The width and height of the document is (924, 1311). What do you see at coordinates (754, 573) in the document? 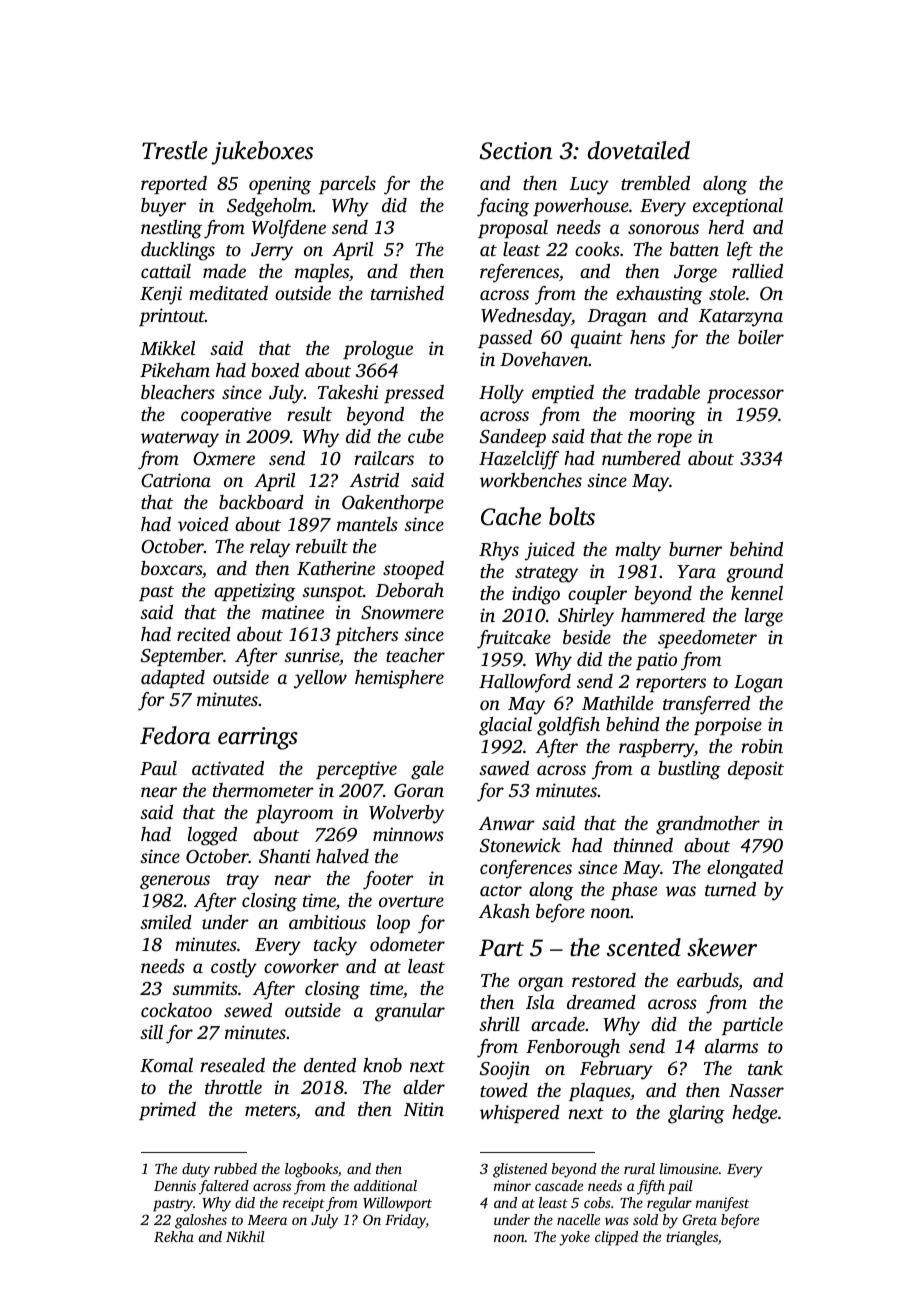
I see `ground` at bounding box center [754, 573].
